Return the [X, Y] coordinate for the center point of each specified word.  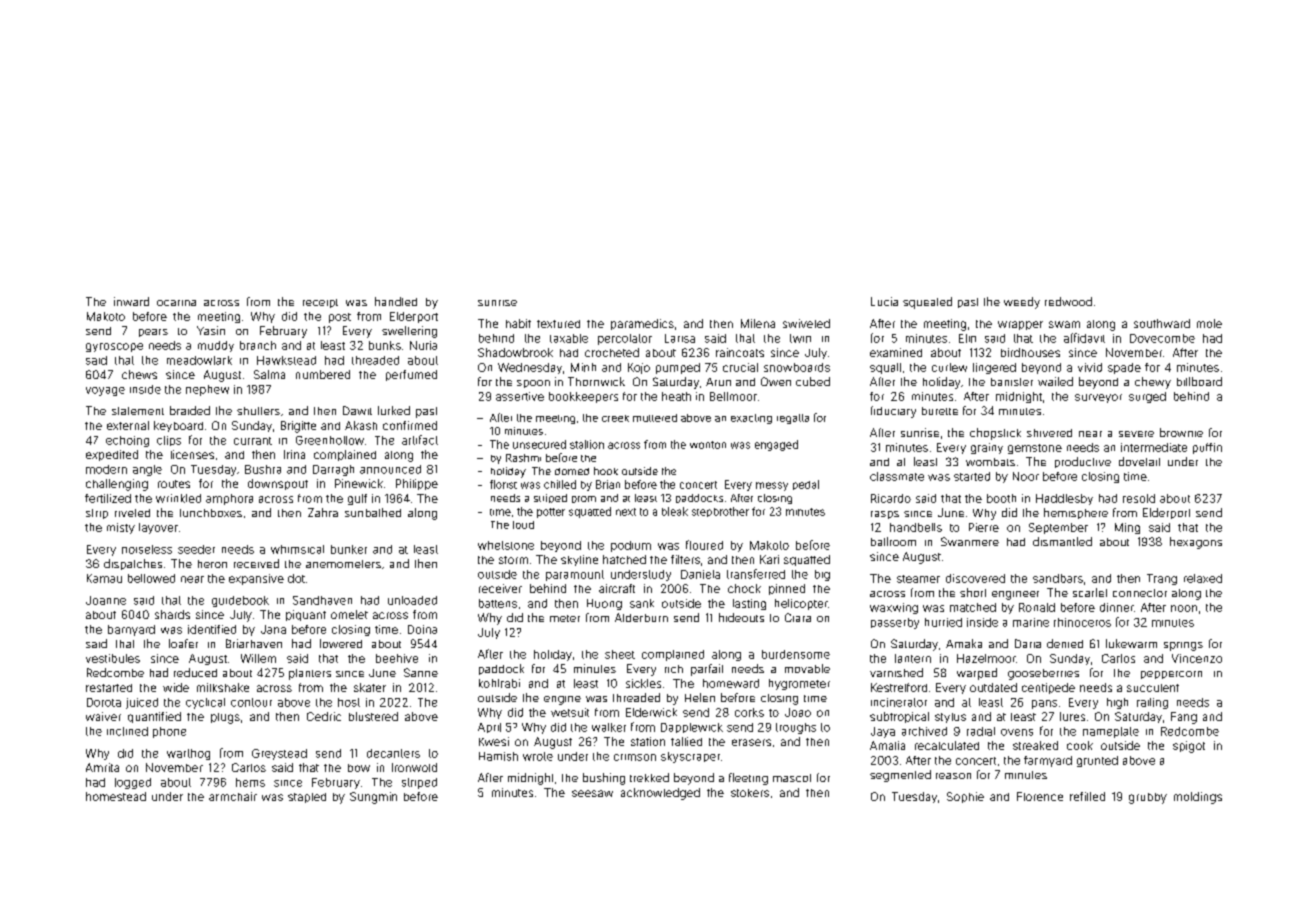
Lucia [884, 301]
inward [131, 301]
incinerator [899, 702]
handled [396, 301]
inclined [127, 731]
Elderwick [651, 712]
